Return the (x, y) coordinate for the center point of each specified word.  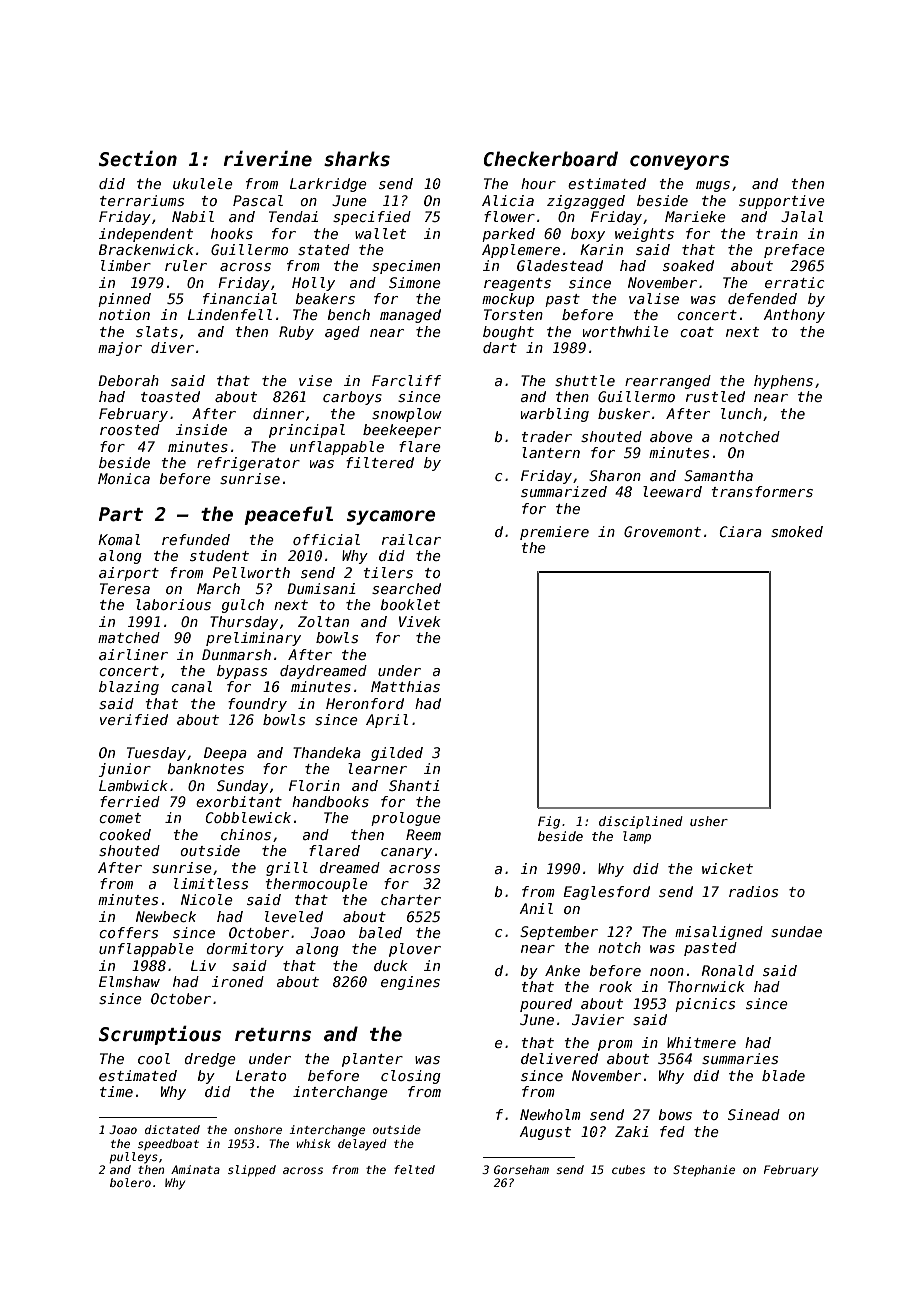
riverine (267, 159)
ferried (130, 801)
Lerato (261, 1075)
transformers (762, 491)
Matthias (405, 686)
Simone (415, 282)
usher (709, 821)
